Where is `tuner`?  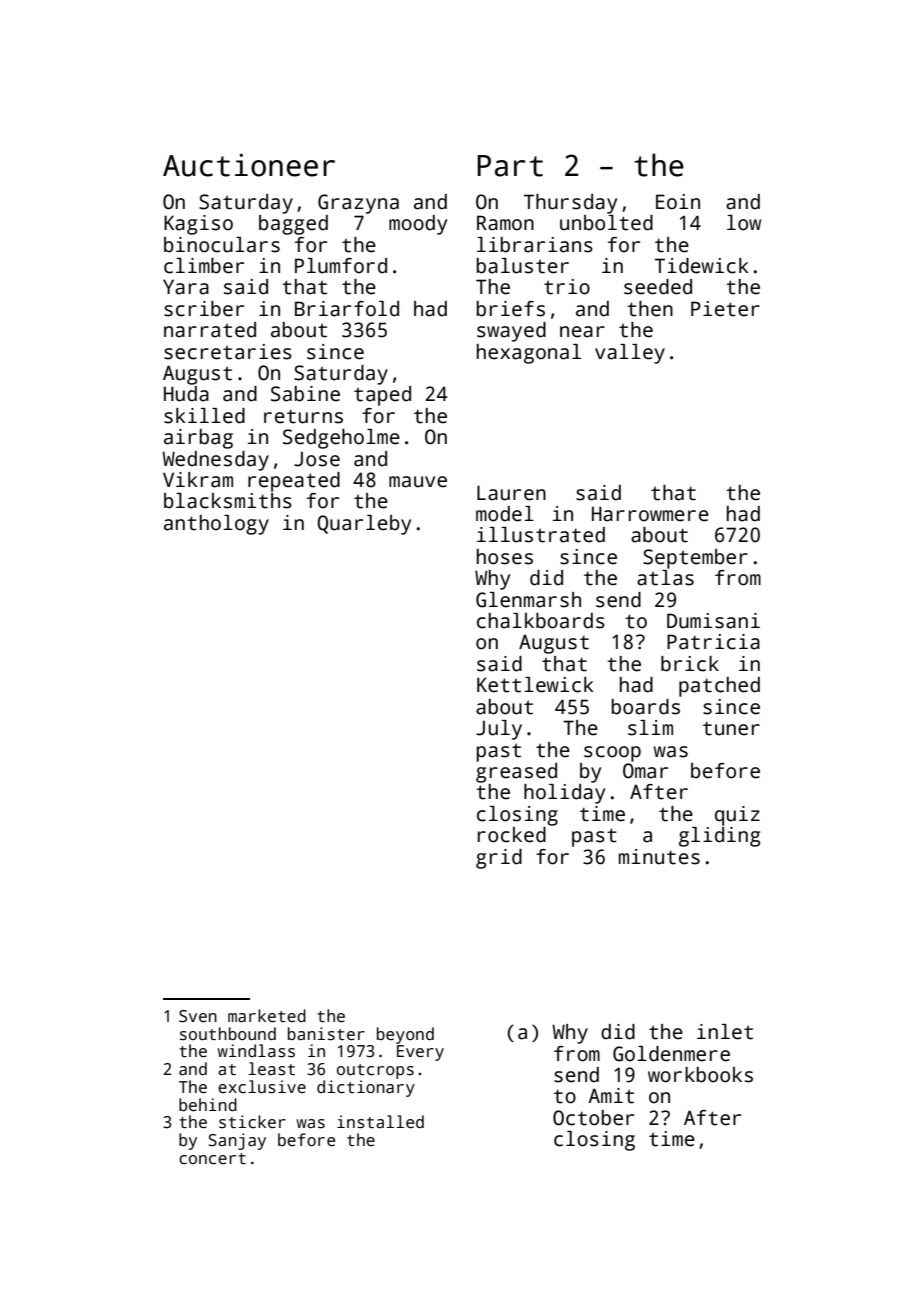 tuner is located at coordinates (731, 728).
